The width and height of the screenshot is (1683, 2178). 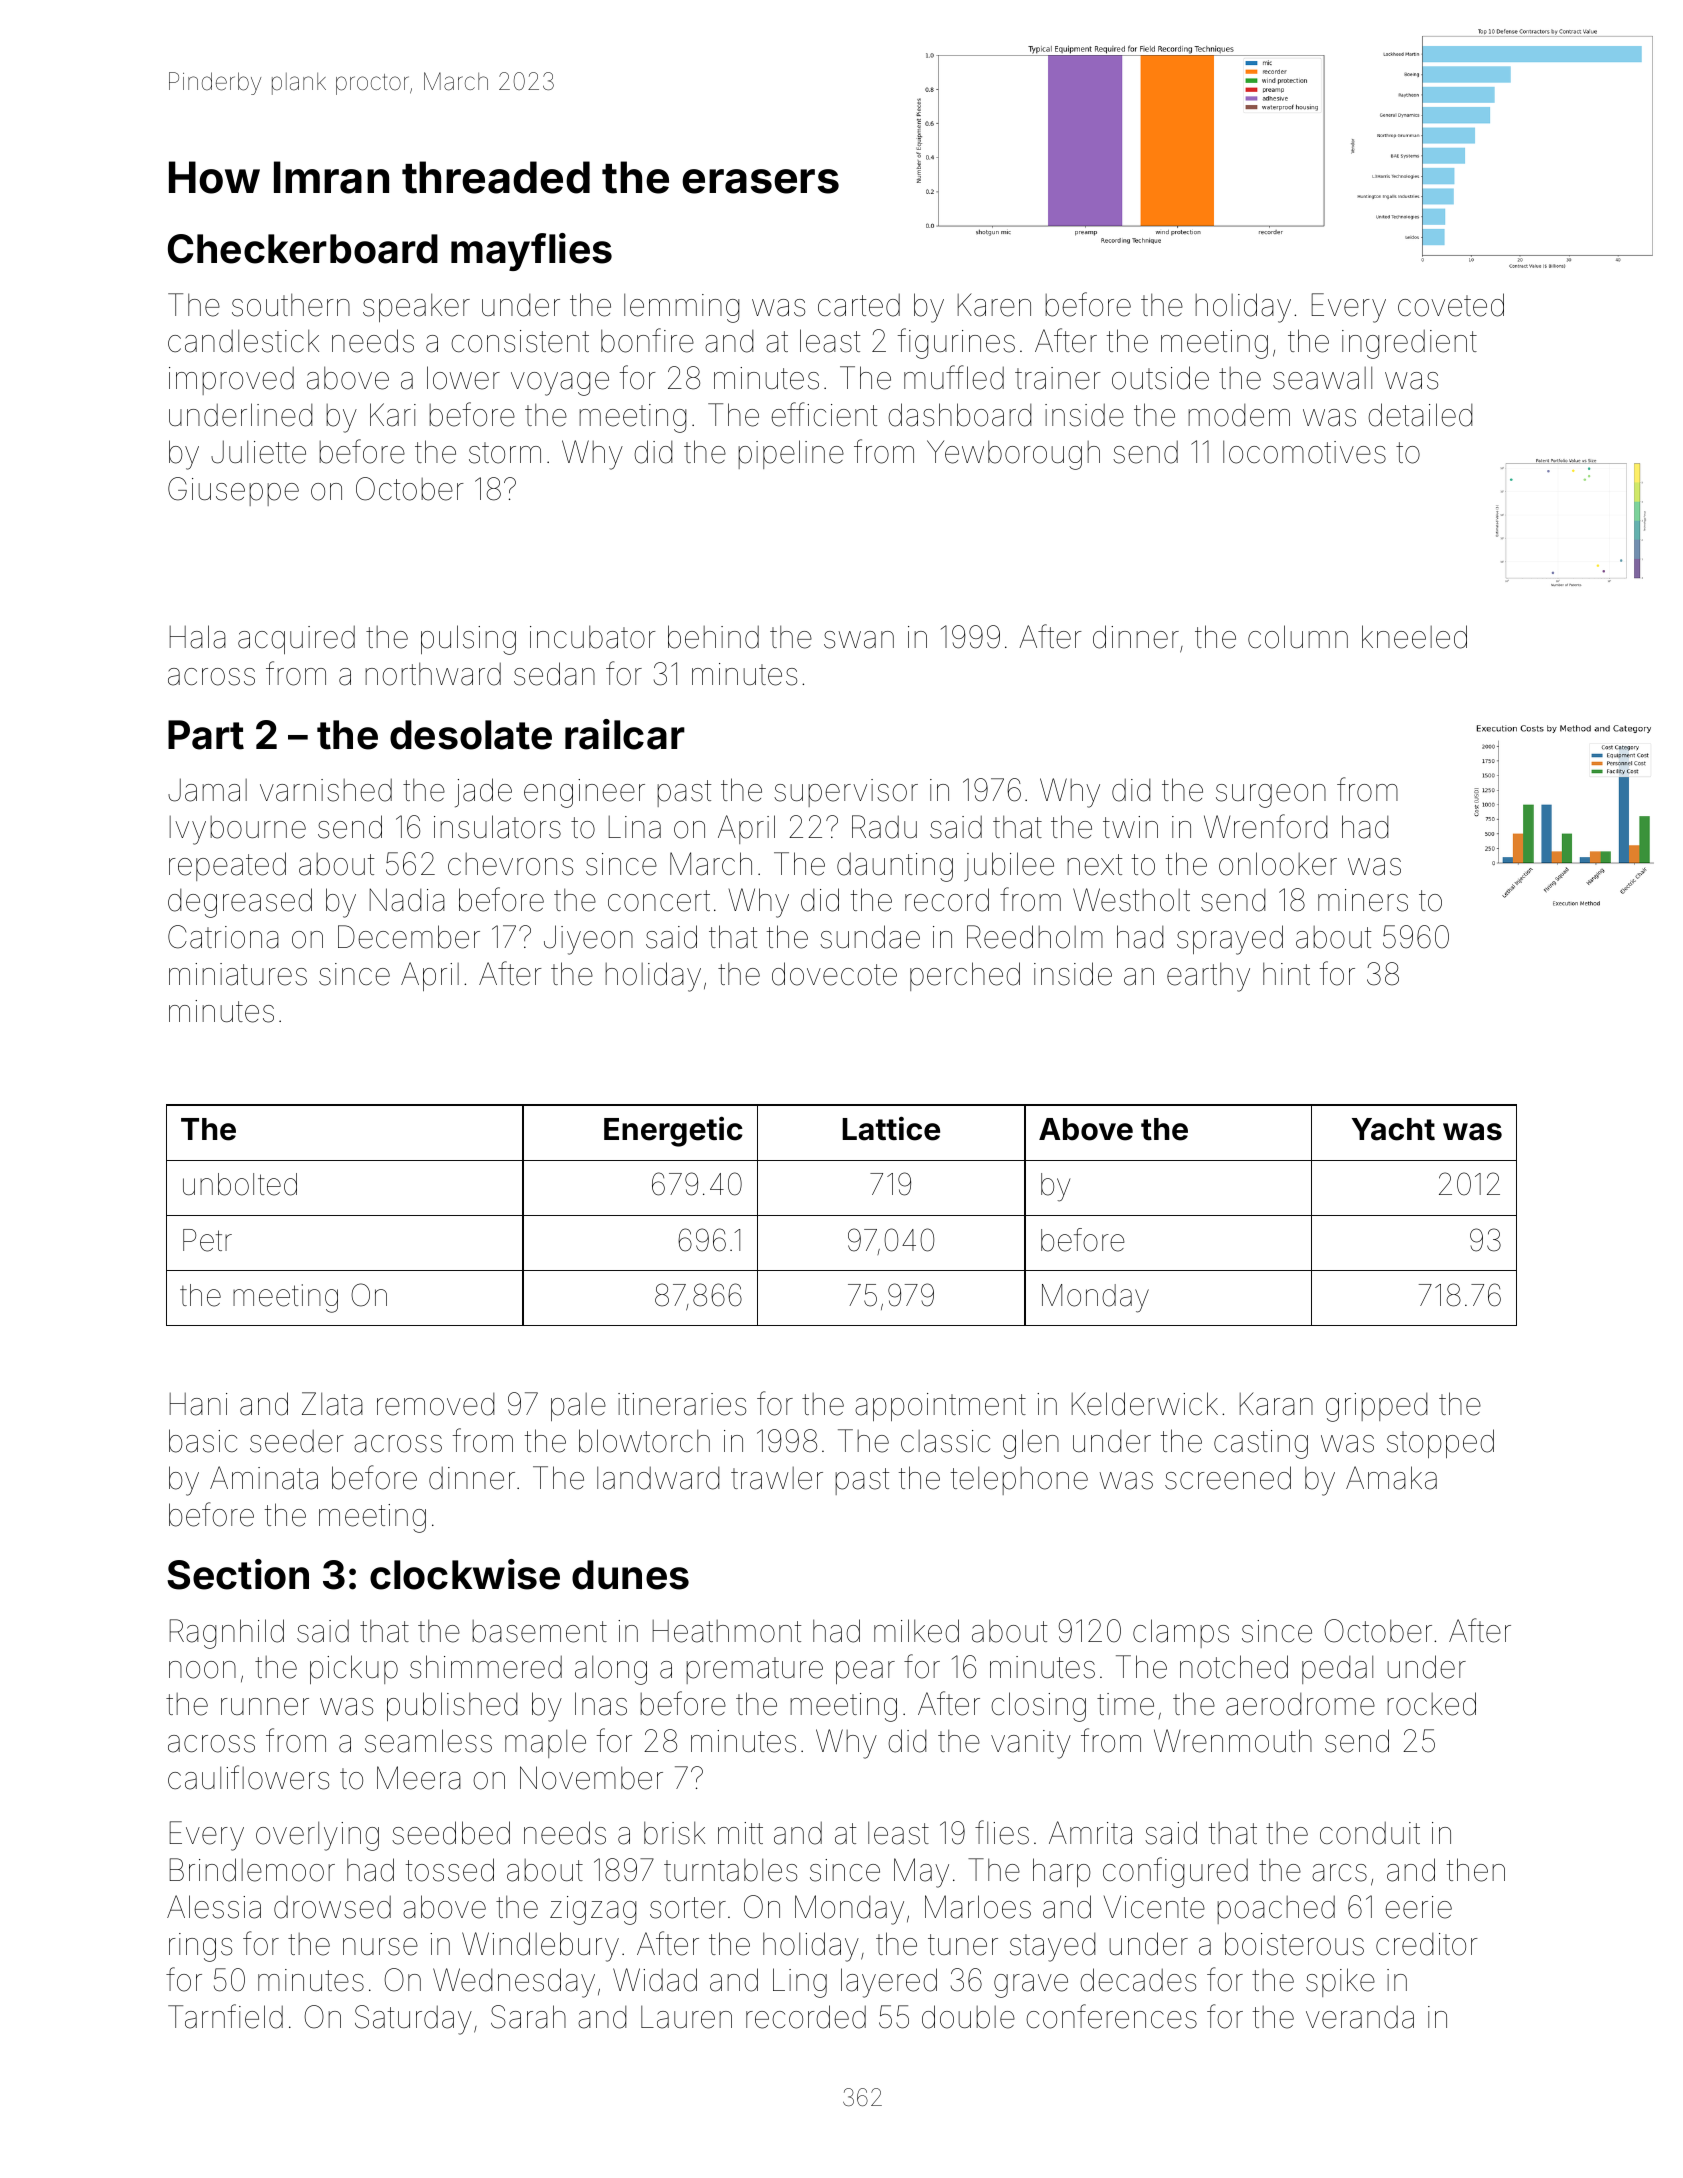 What do you see at coordinates (486, 1667) in the screenshot?
I see `shimmered` at bounding box center [486, 1667].
